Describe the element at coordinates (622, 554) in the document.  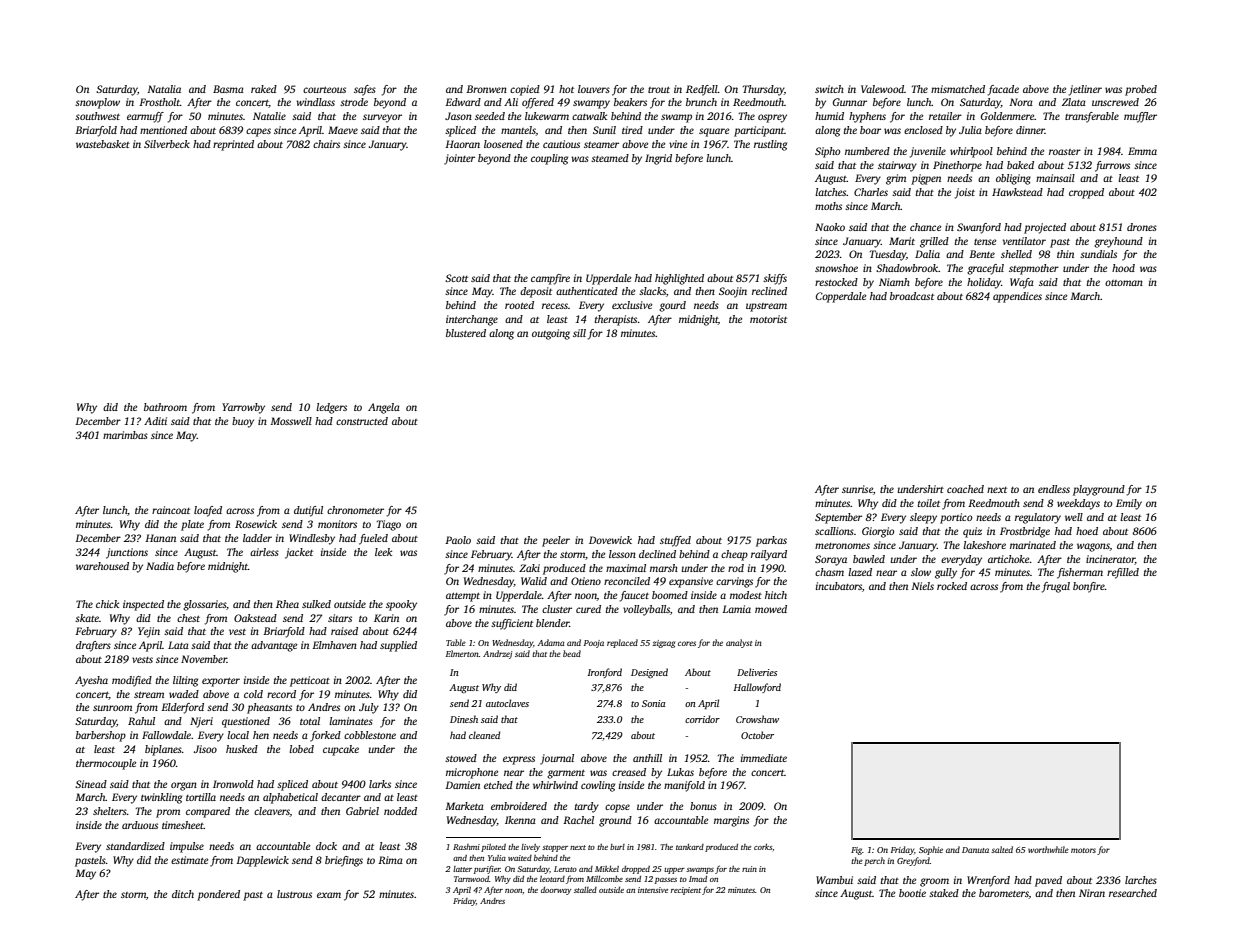
I see `lesson` at that location.
